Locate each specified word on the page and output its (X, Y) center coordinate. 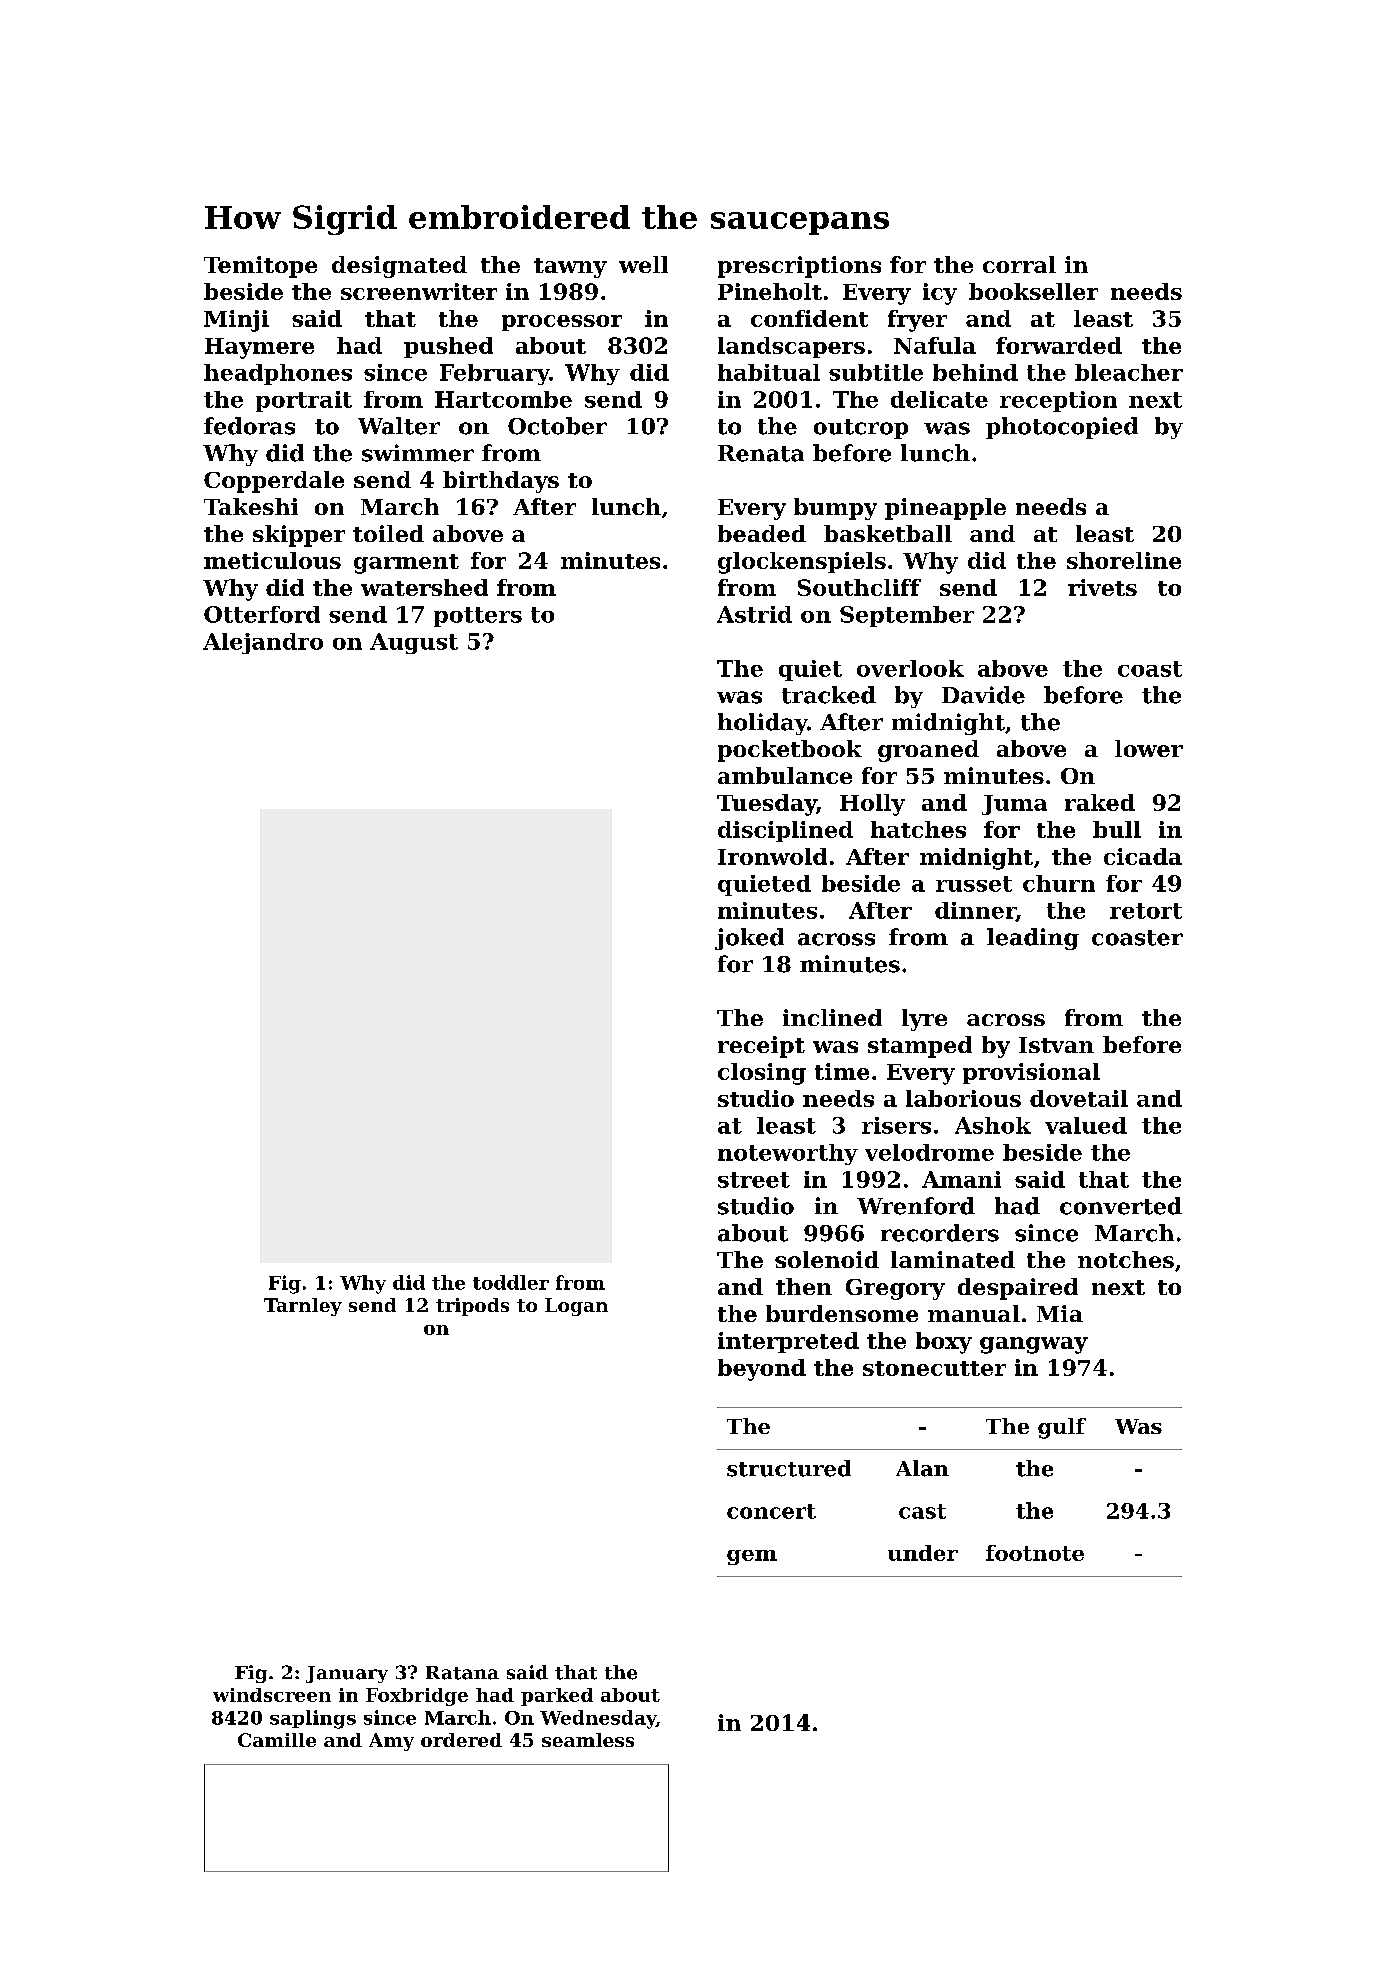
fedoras (249, 426)
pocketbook (790, 751)
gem (752, 1557)
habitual (769, 372)
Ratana (462, 1673)
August (414, 643)
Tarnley (303, 1307)
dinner (975, 911)
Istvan (1056, 1045)
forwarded (1059, 345)
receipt (761, 1047)
